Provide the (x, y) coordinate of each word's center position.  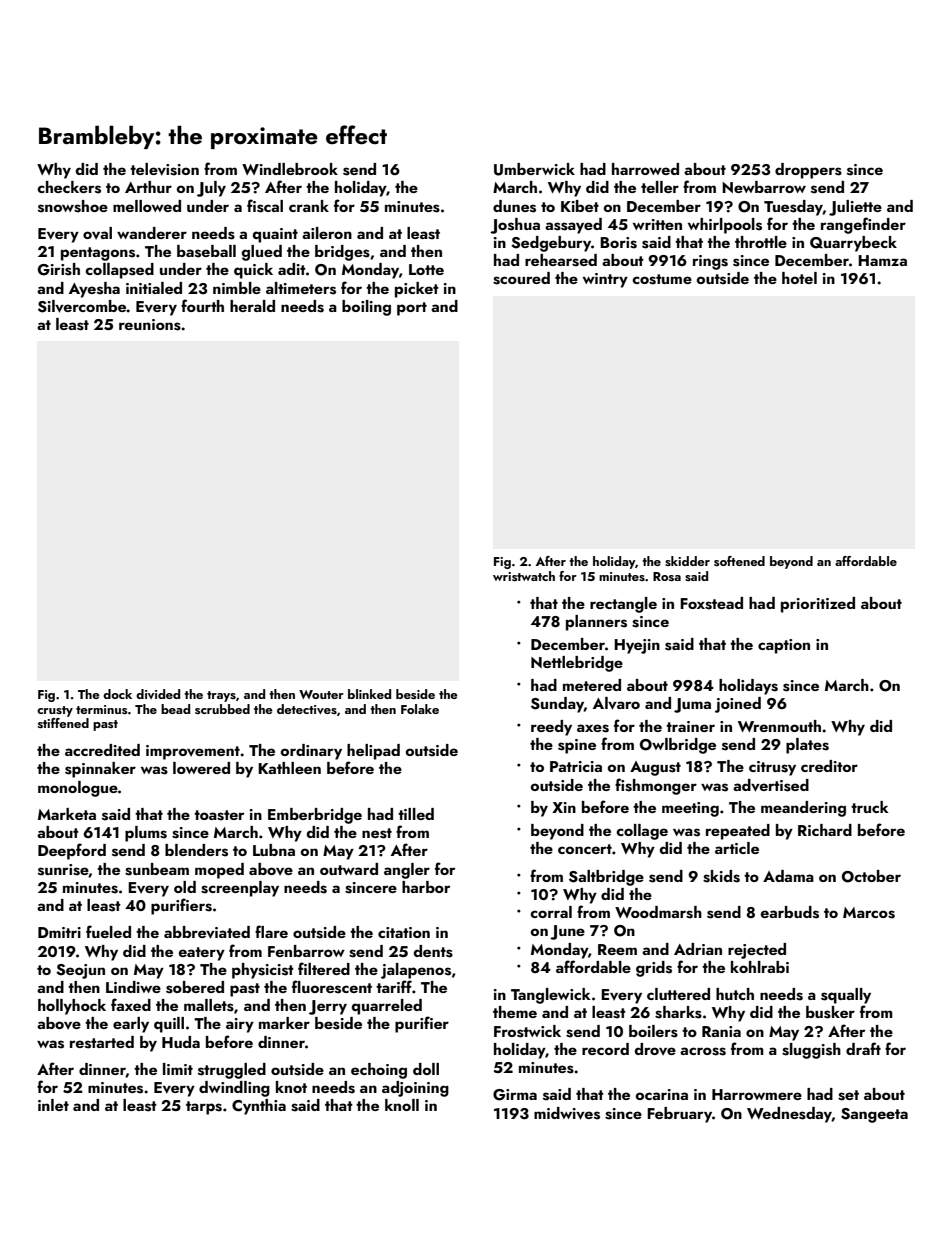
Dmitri (59, 932)
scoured (521, 278)
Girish (59, 269)
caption (784, 646)
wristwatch (524, 576)
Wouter (321, 694)
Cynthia (259, 1107)
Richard (825, 830)
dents (433, 951)
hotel (799, 278)
